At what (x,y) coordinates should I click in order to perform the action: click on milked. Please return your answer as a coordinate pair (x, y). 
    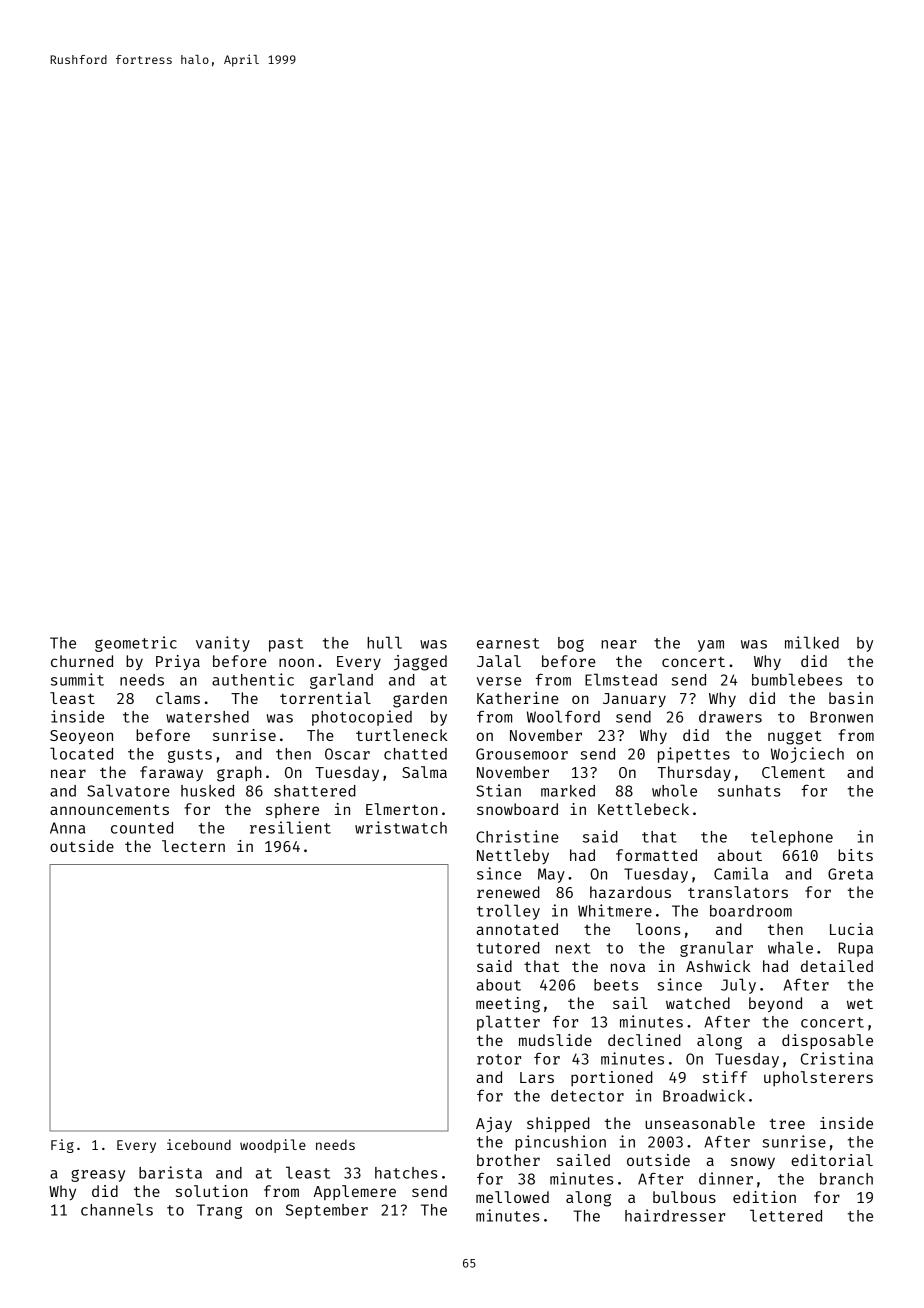
    Looking at the image, I should click on (812, 642).
